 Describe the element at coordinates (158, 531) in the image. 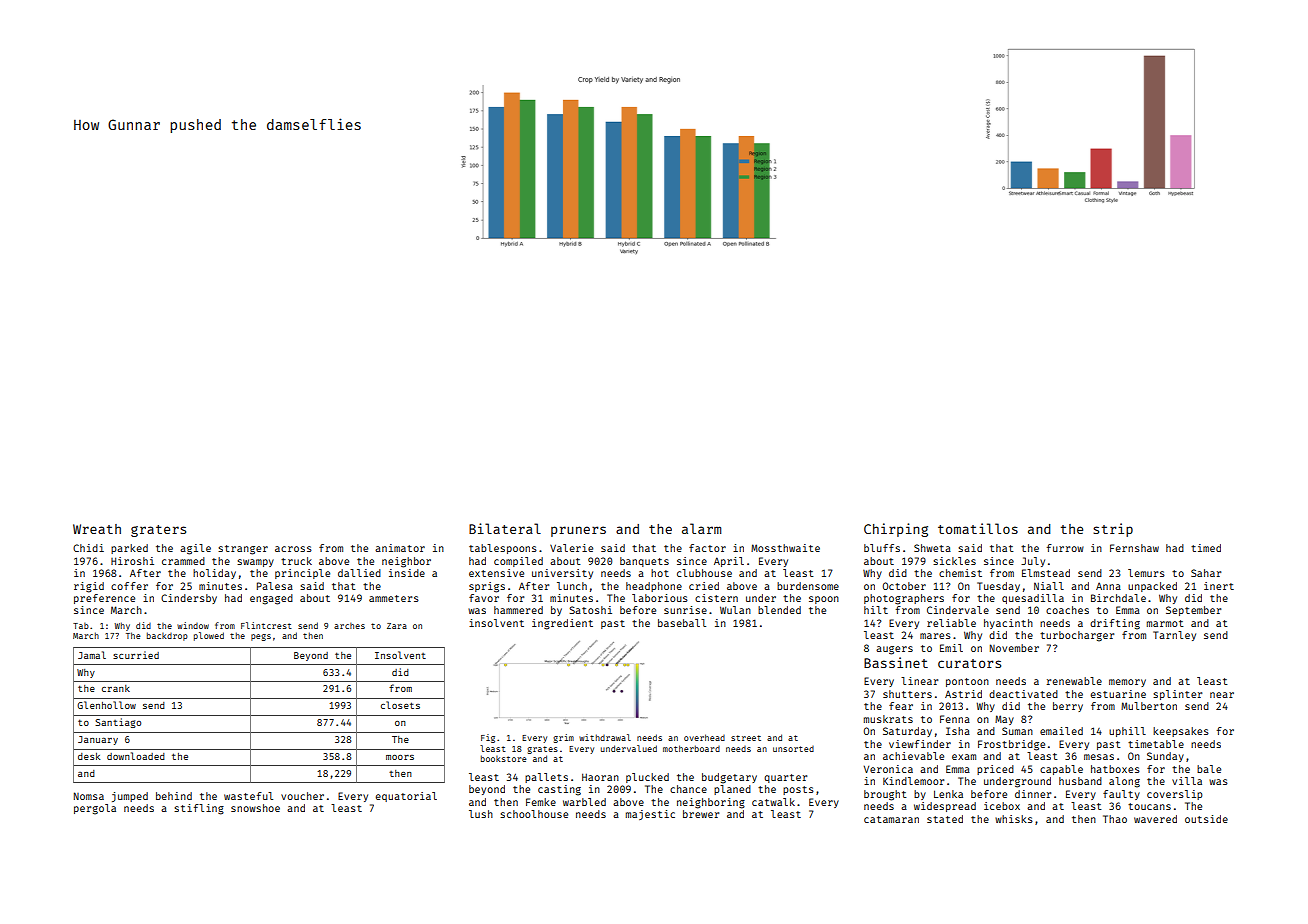

I see `graters` at that location.
